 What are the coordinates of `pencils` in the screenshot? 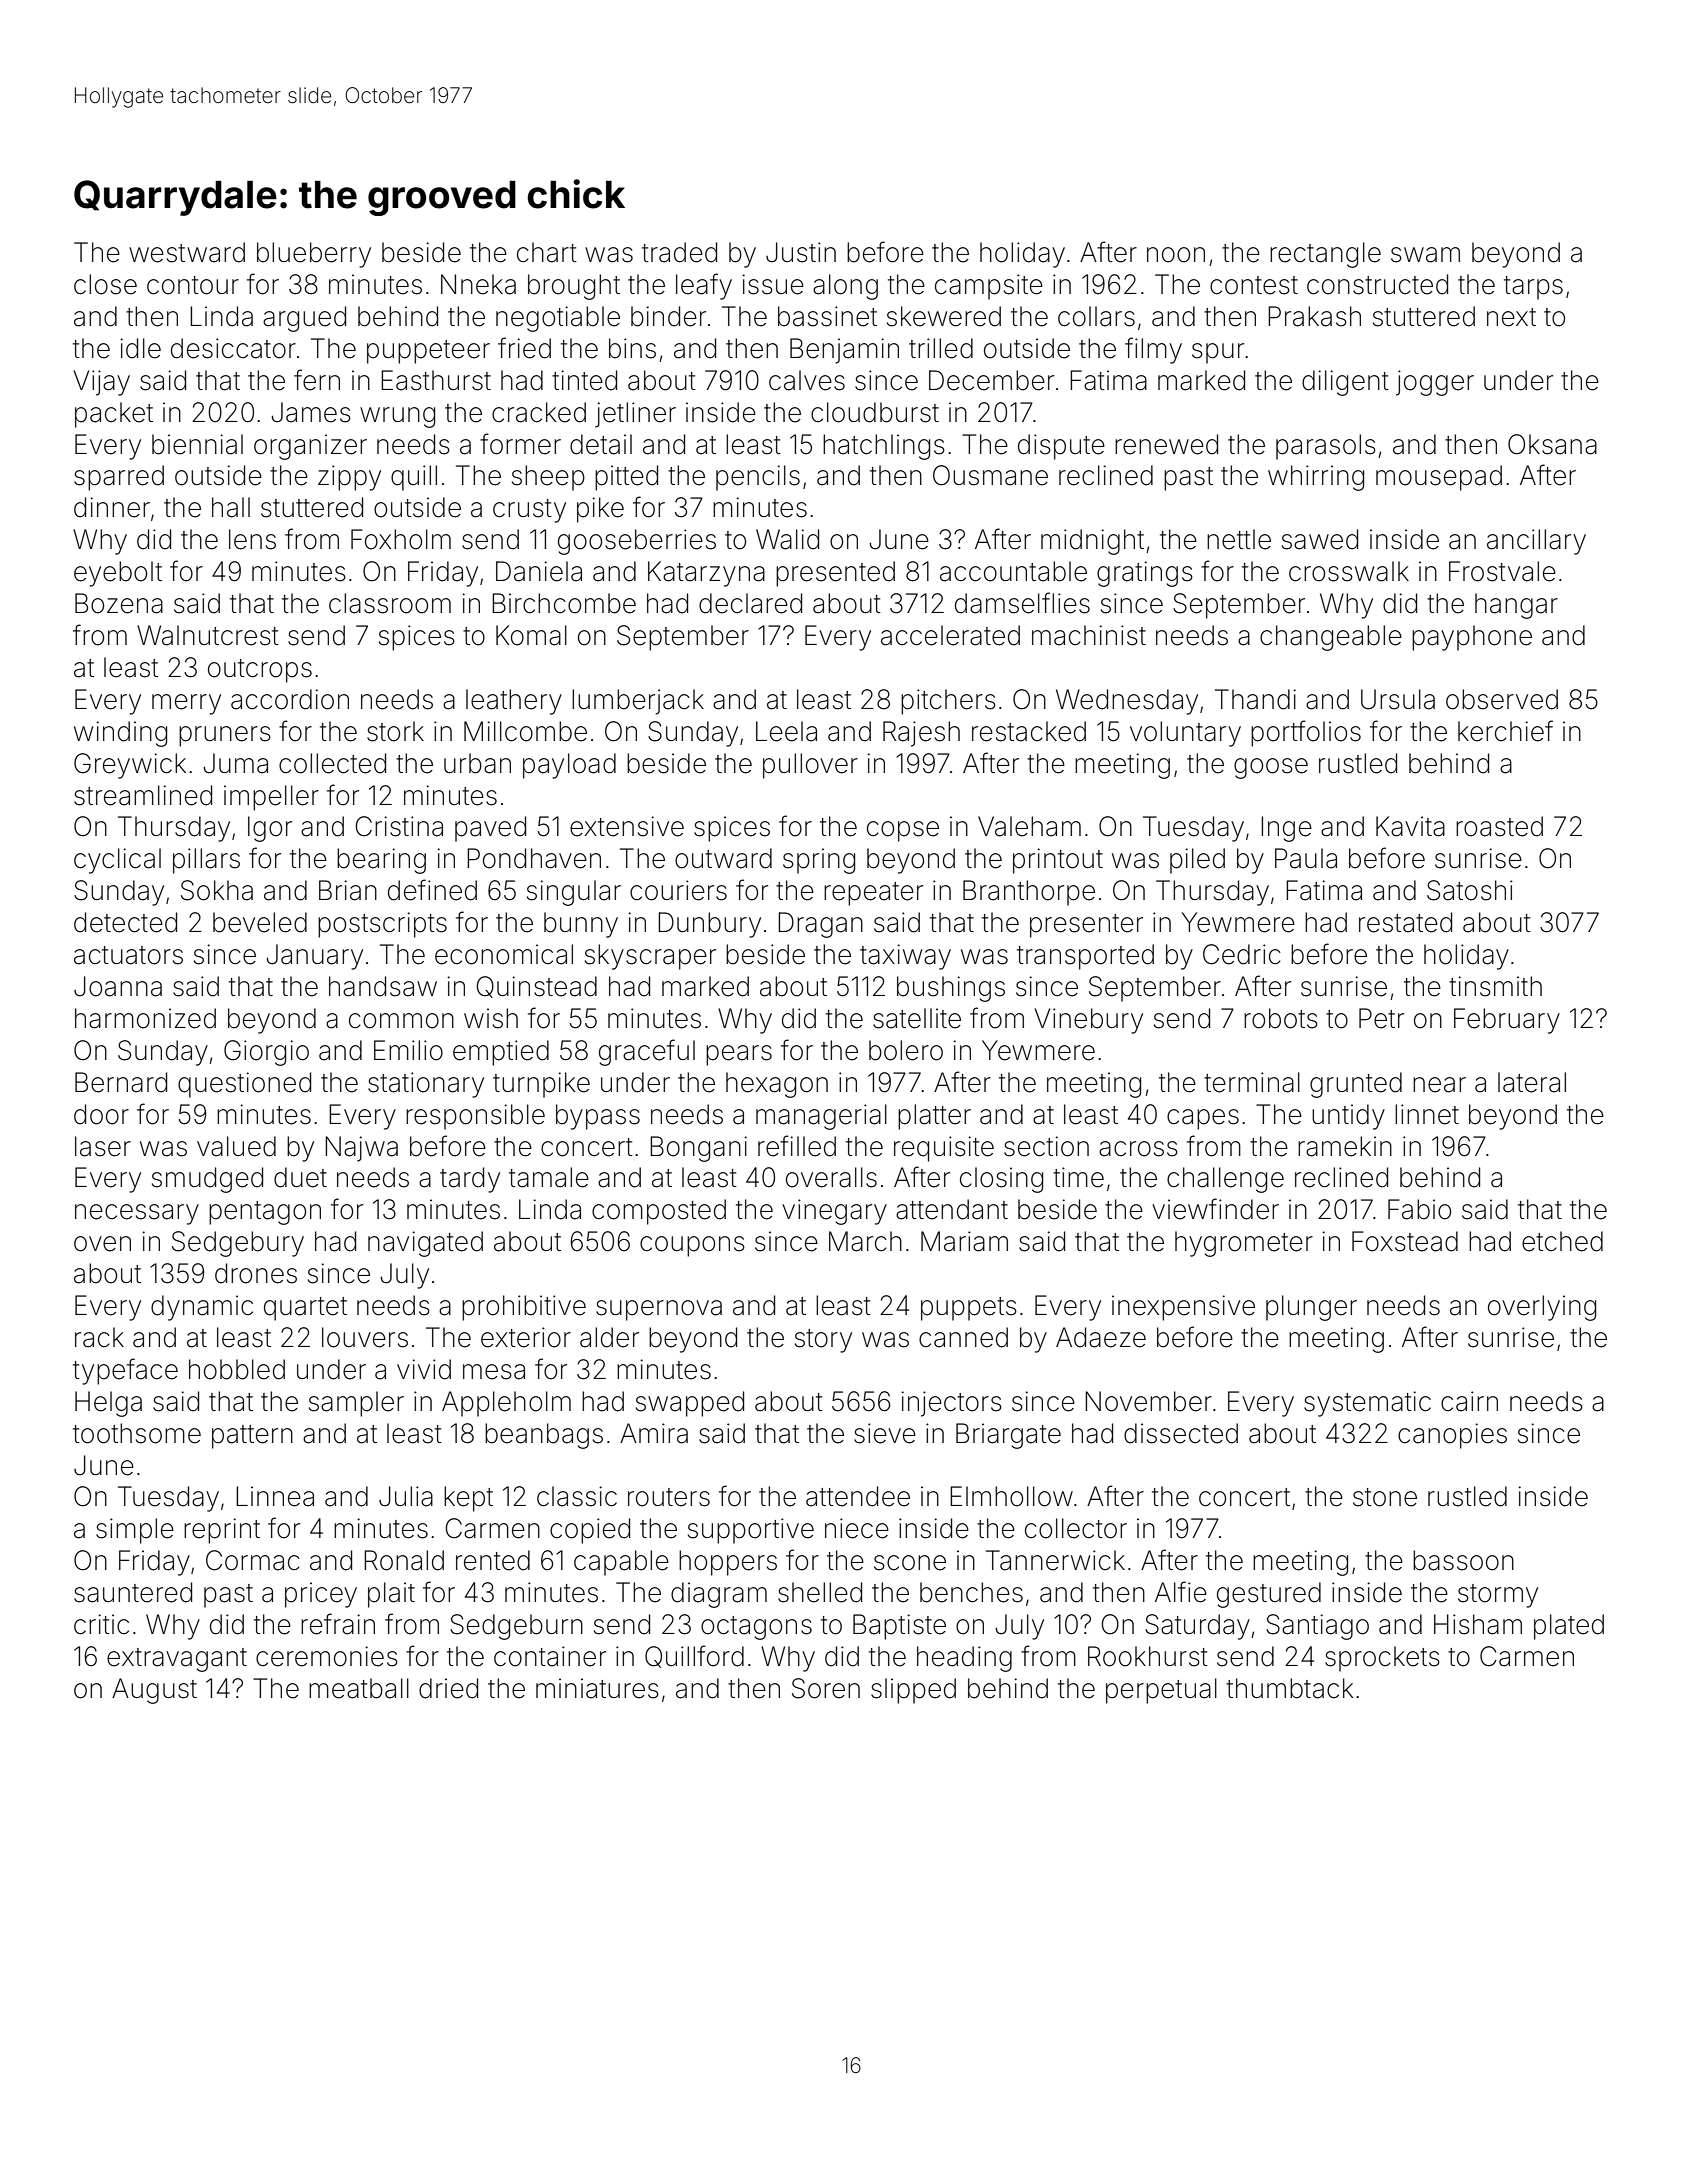 It's located at (758, 478).
